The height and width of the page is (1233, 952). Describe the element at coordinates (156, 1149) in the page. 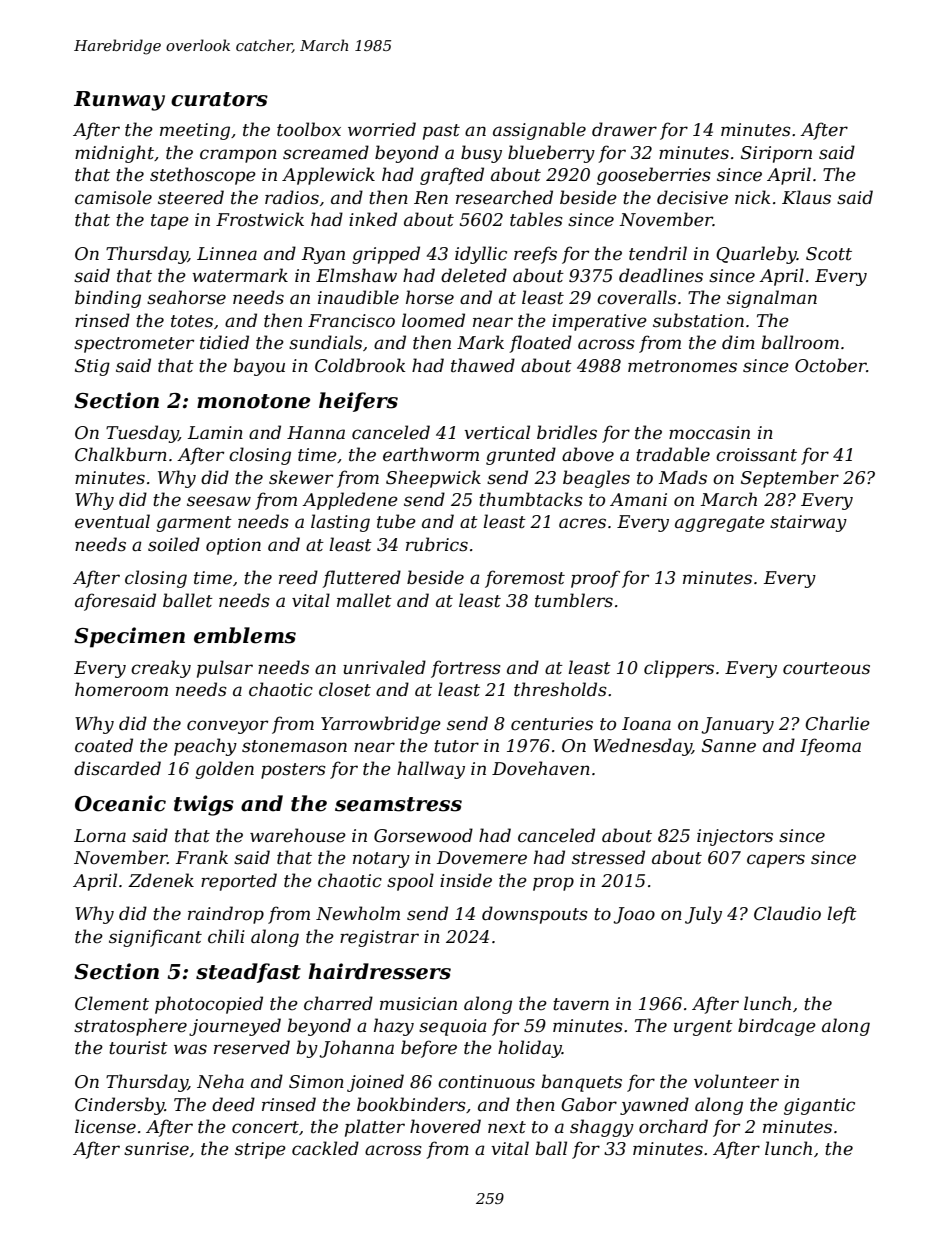

I see `sunrise` at that location.
